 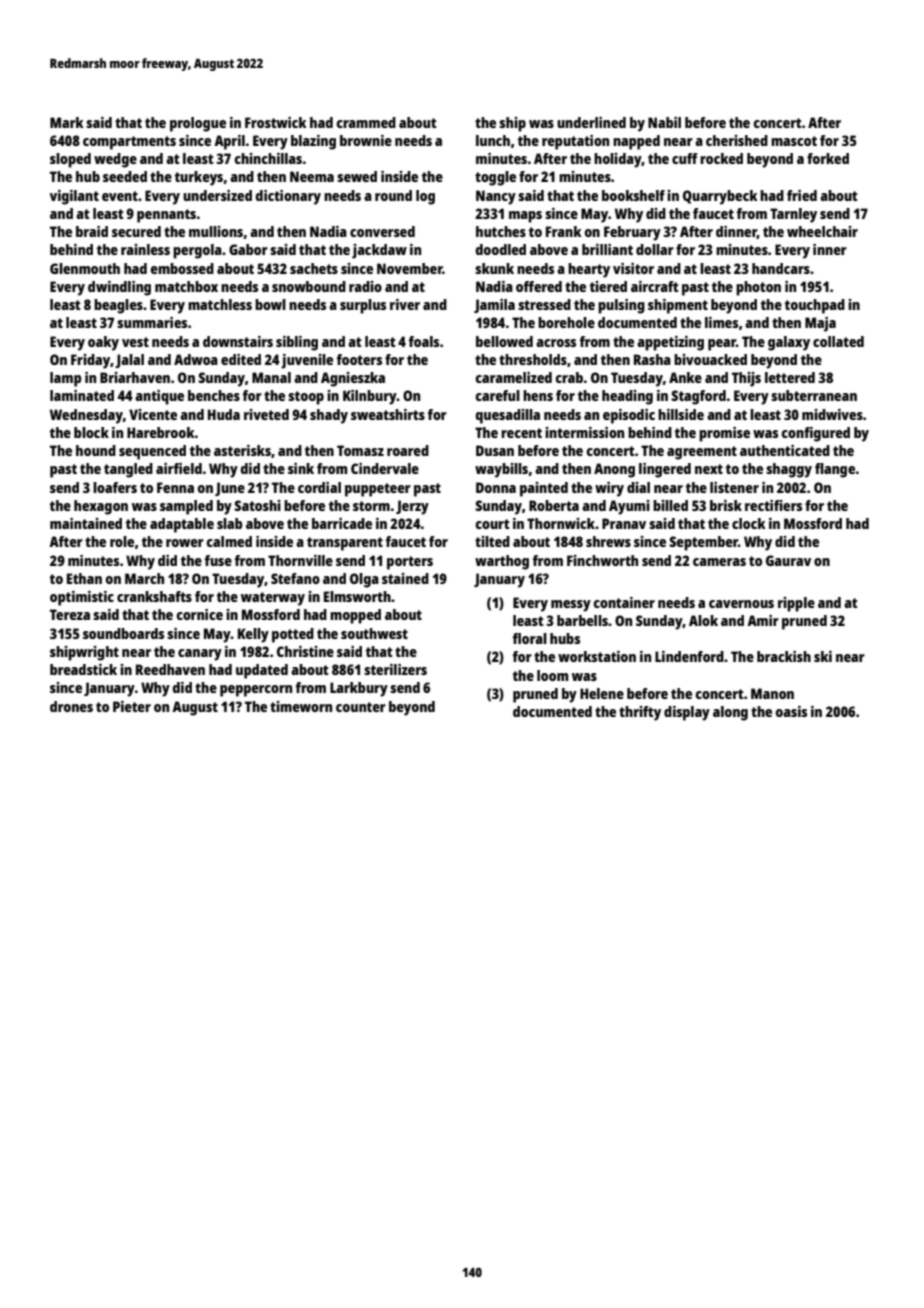 What do you see at coordinates (132, 706) in the image?
I see `Pieter` at bounding box center [132, 706].
